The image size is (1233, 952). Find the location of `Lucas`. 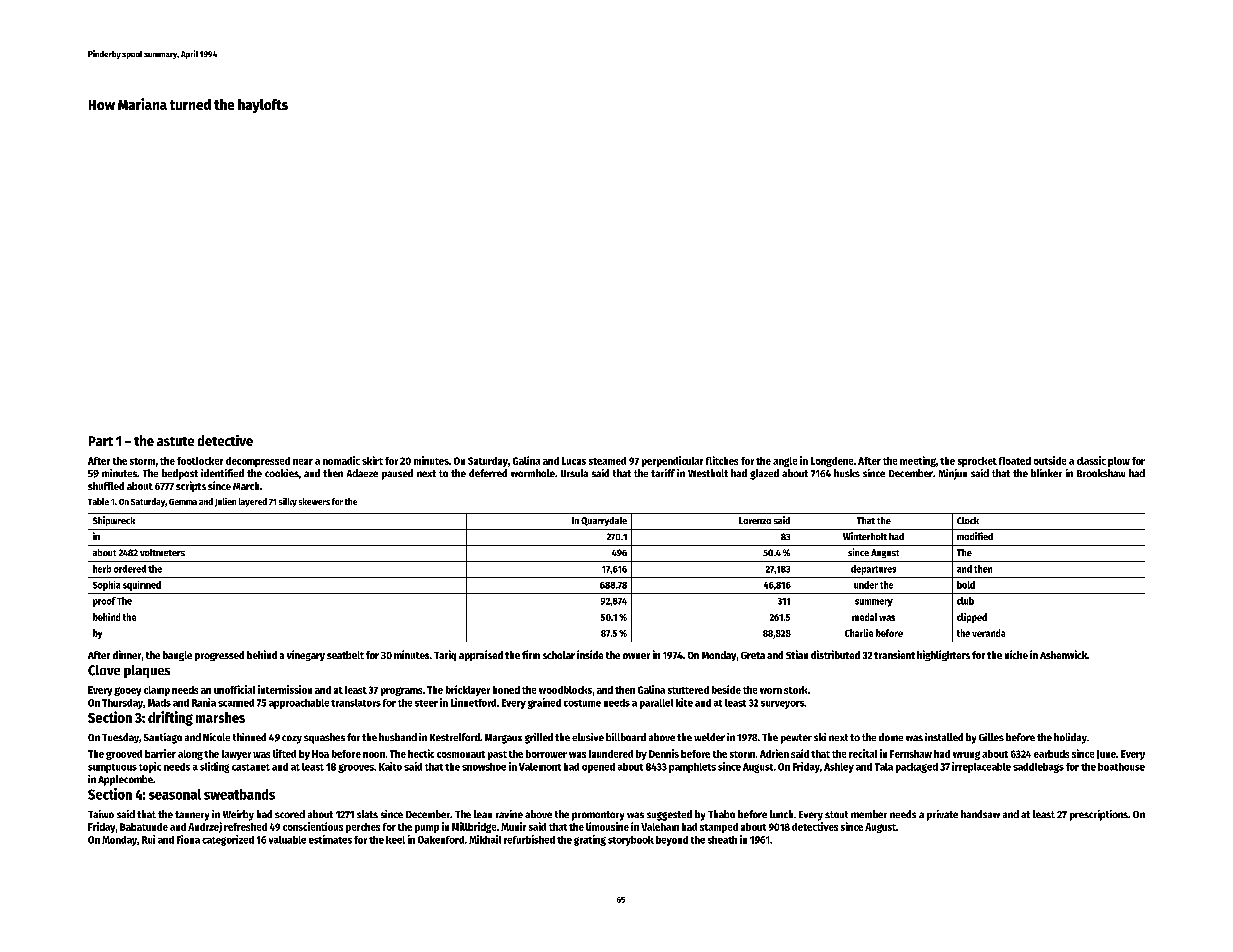

Lucas is located at coordinates (574, 461).
